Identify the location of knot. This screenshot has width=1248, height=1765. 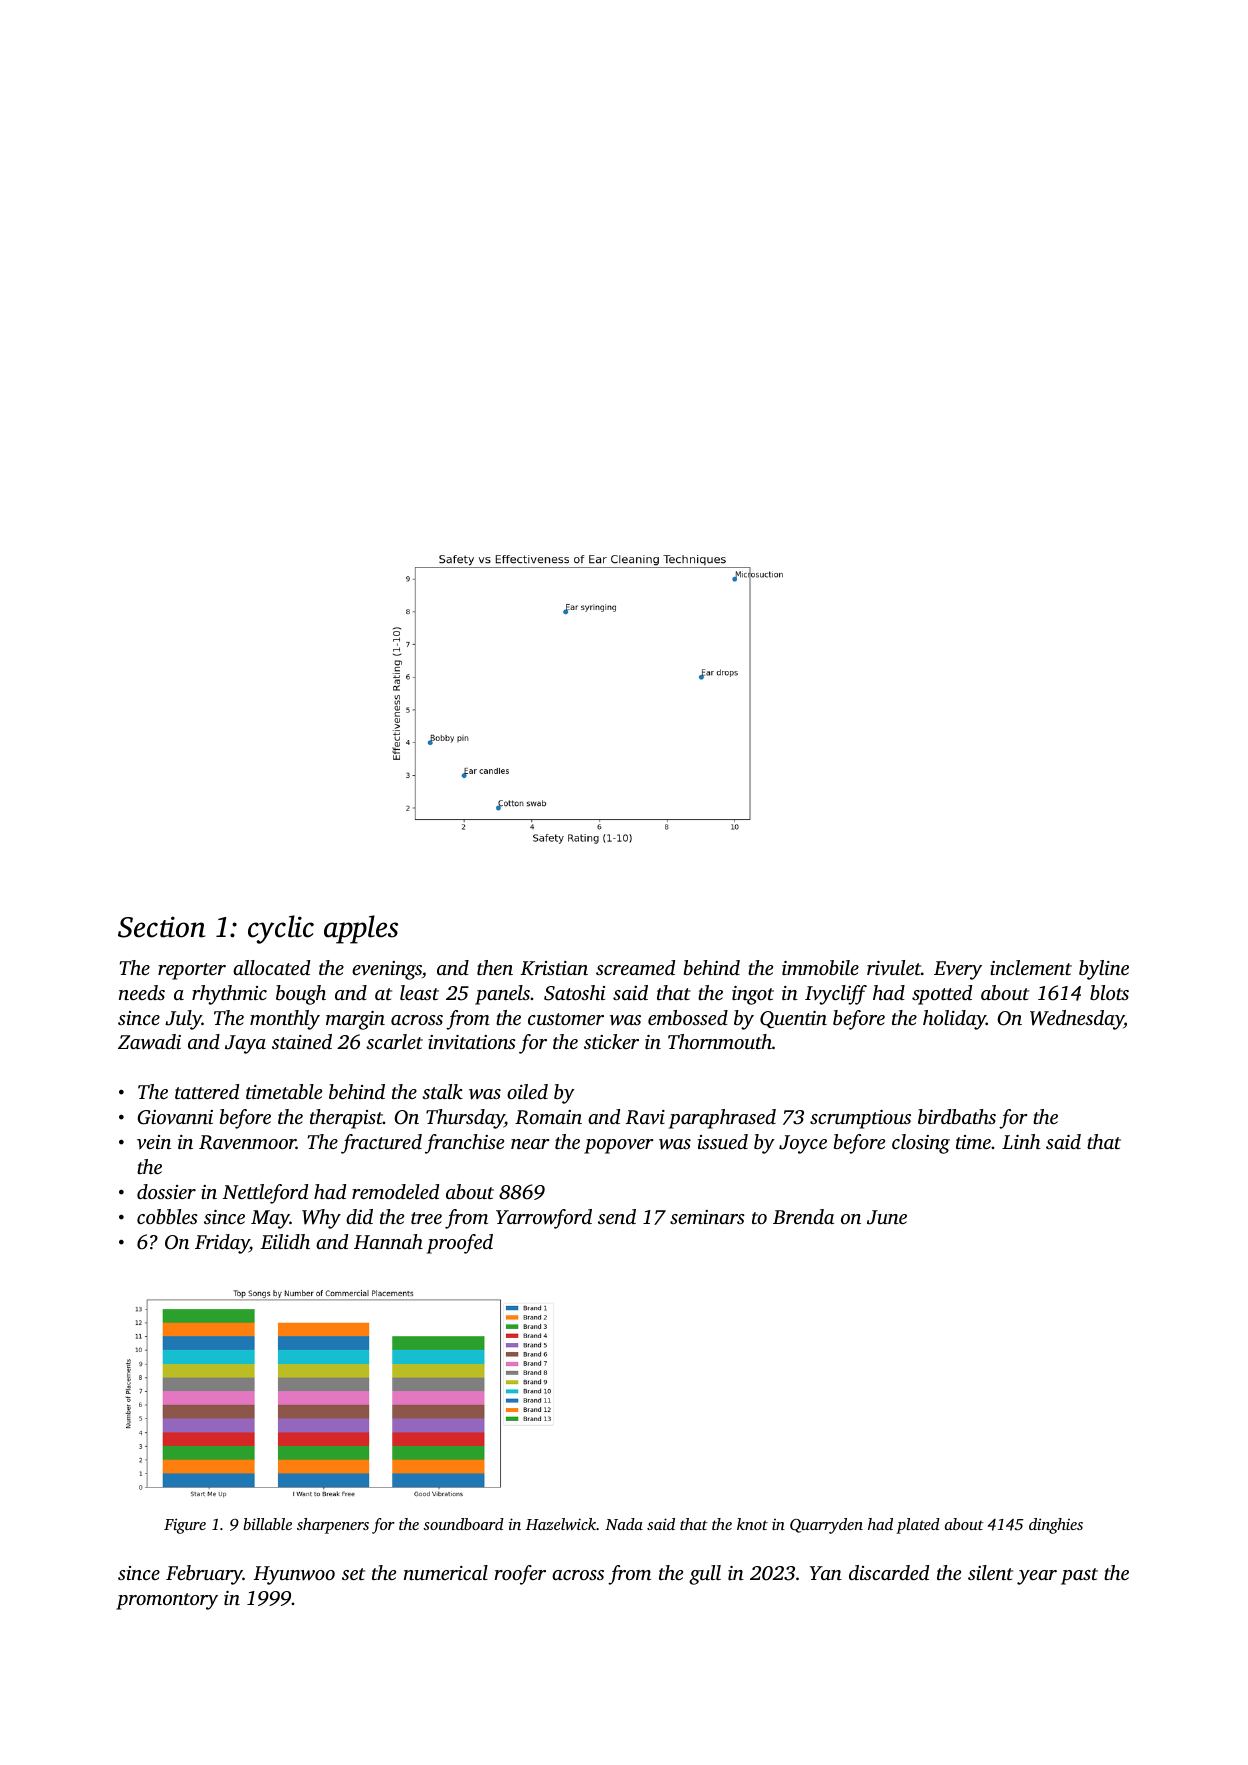
(752, 1524).
